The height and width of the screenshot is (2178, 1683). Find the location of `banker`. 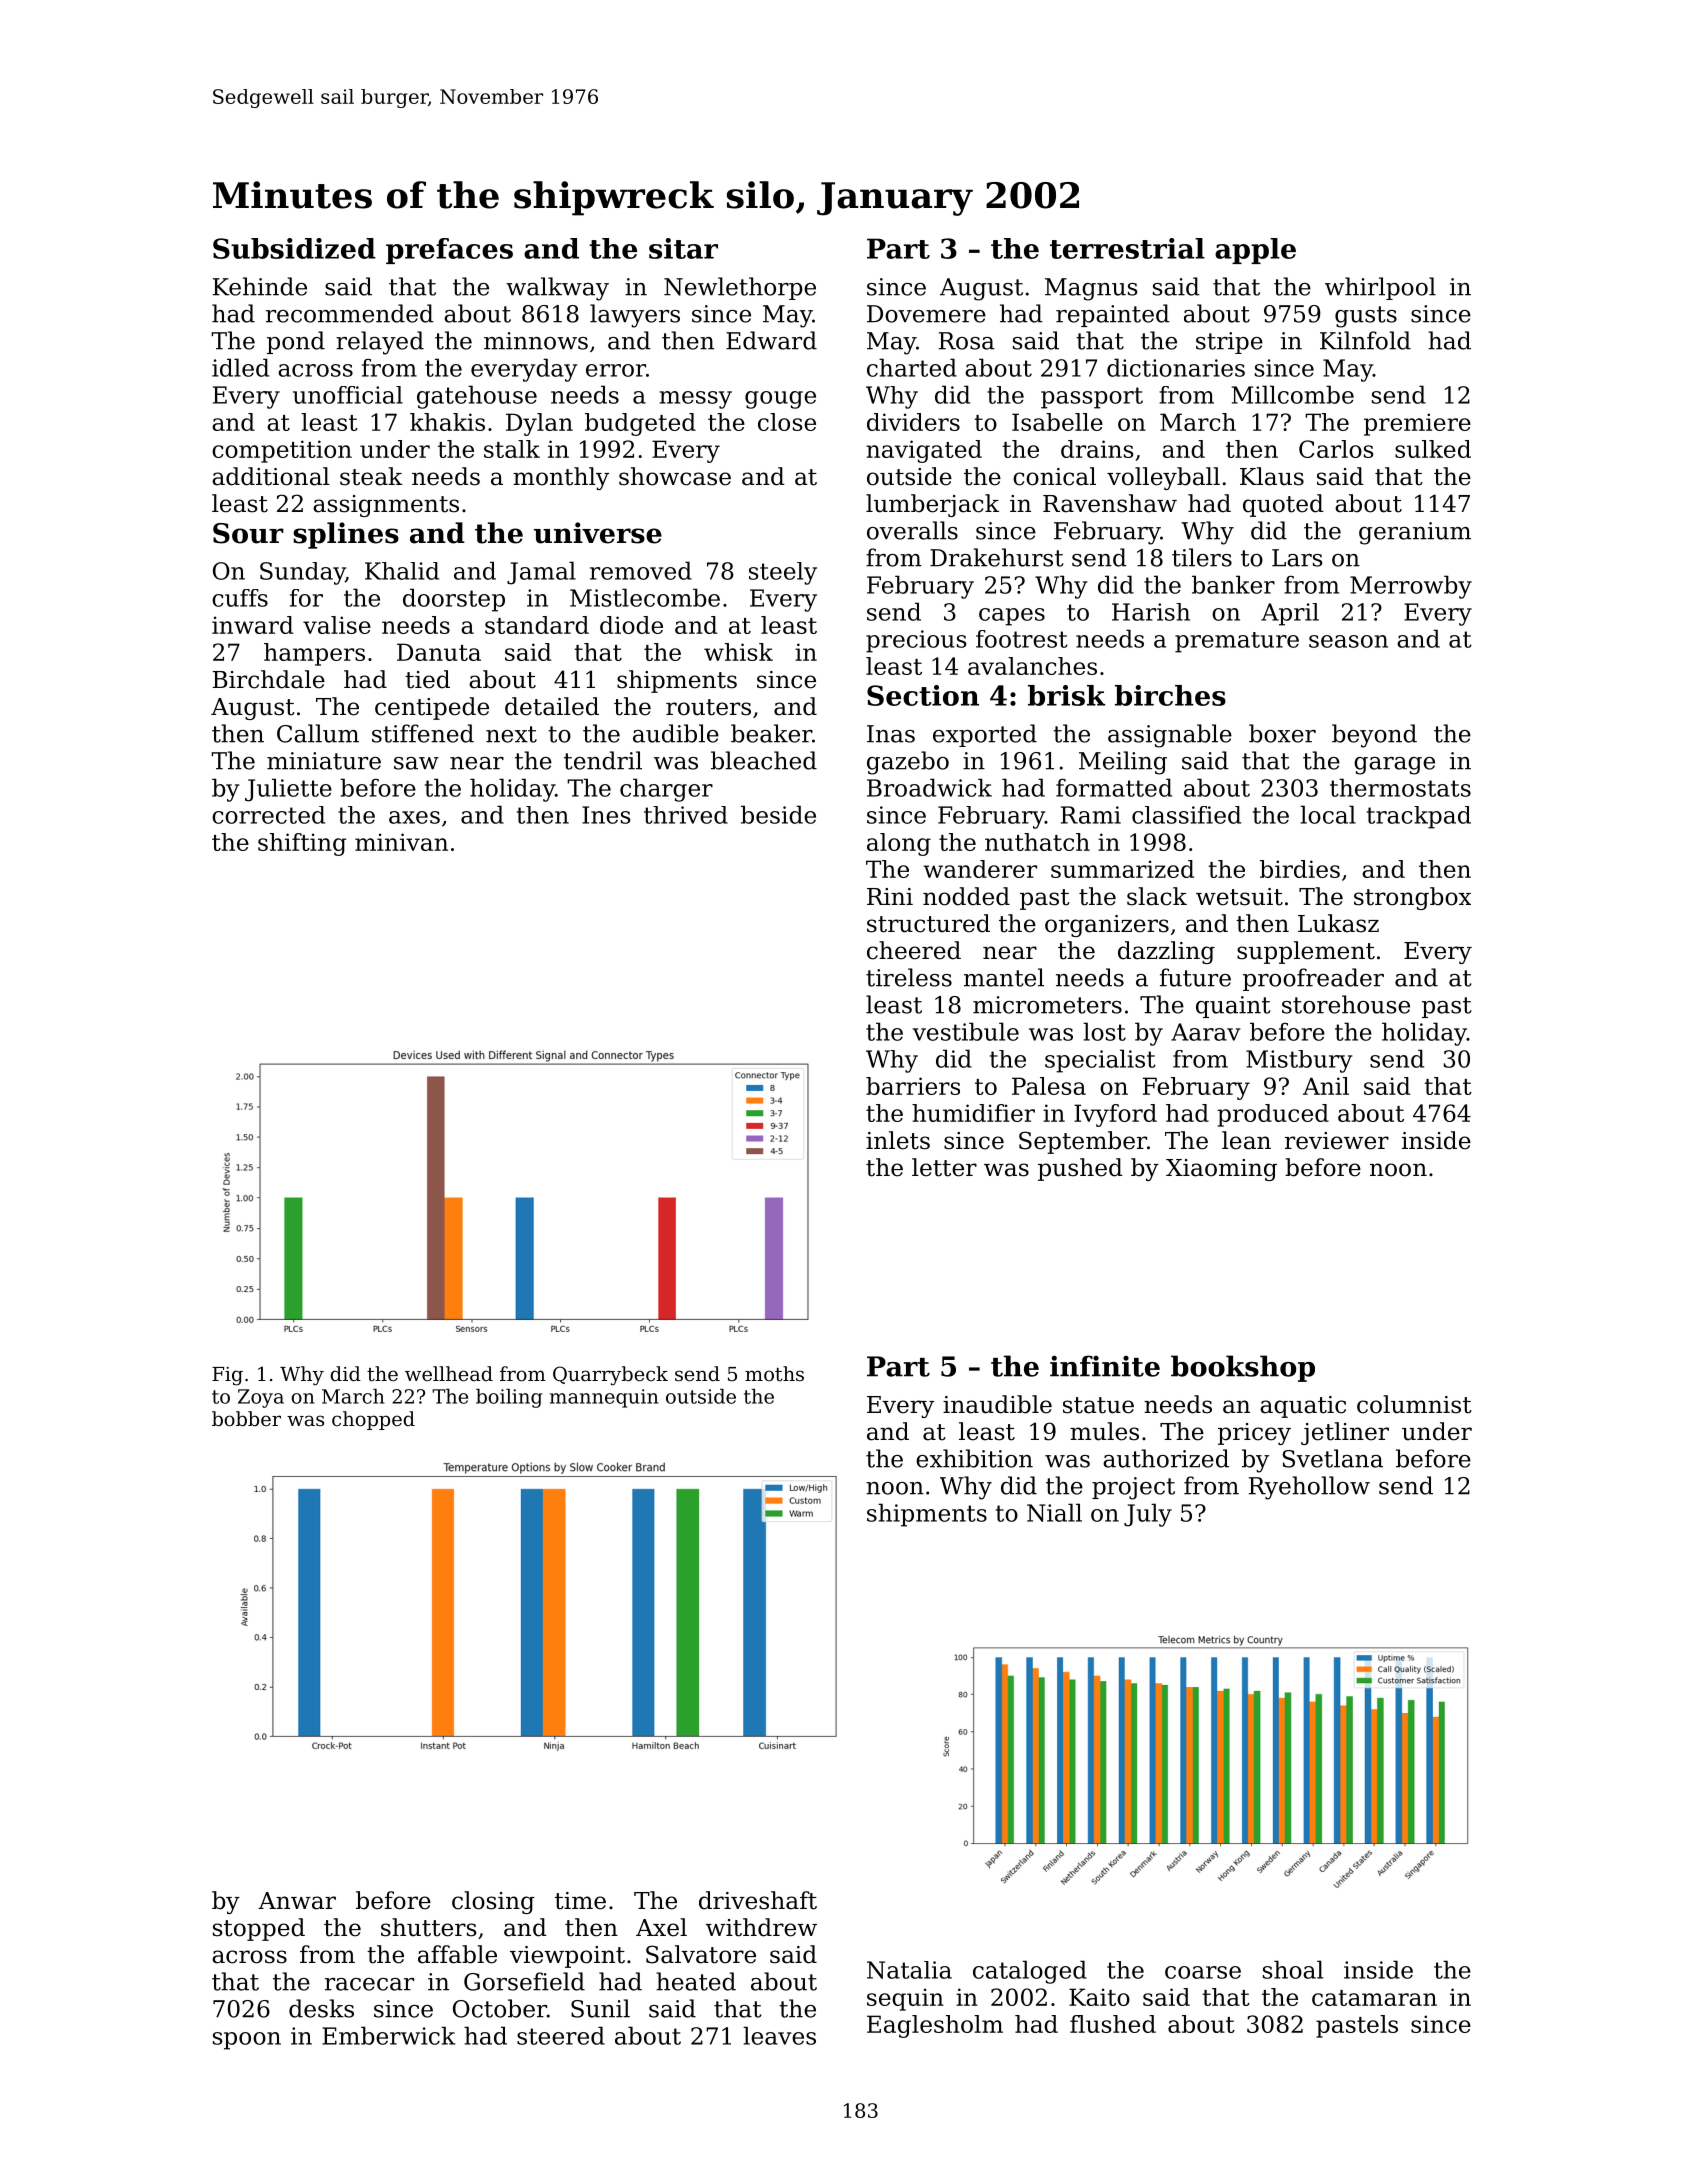

banker is located at coordinates (1233, 584).
